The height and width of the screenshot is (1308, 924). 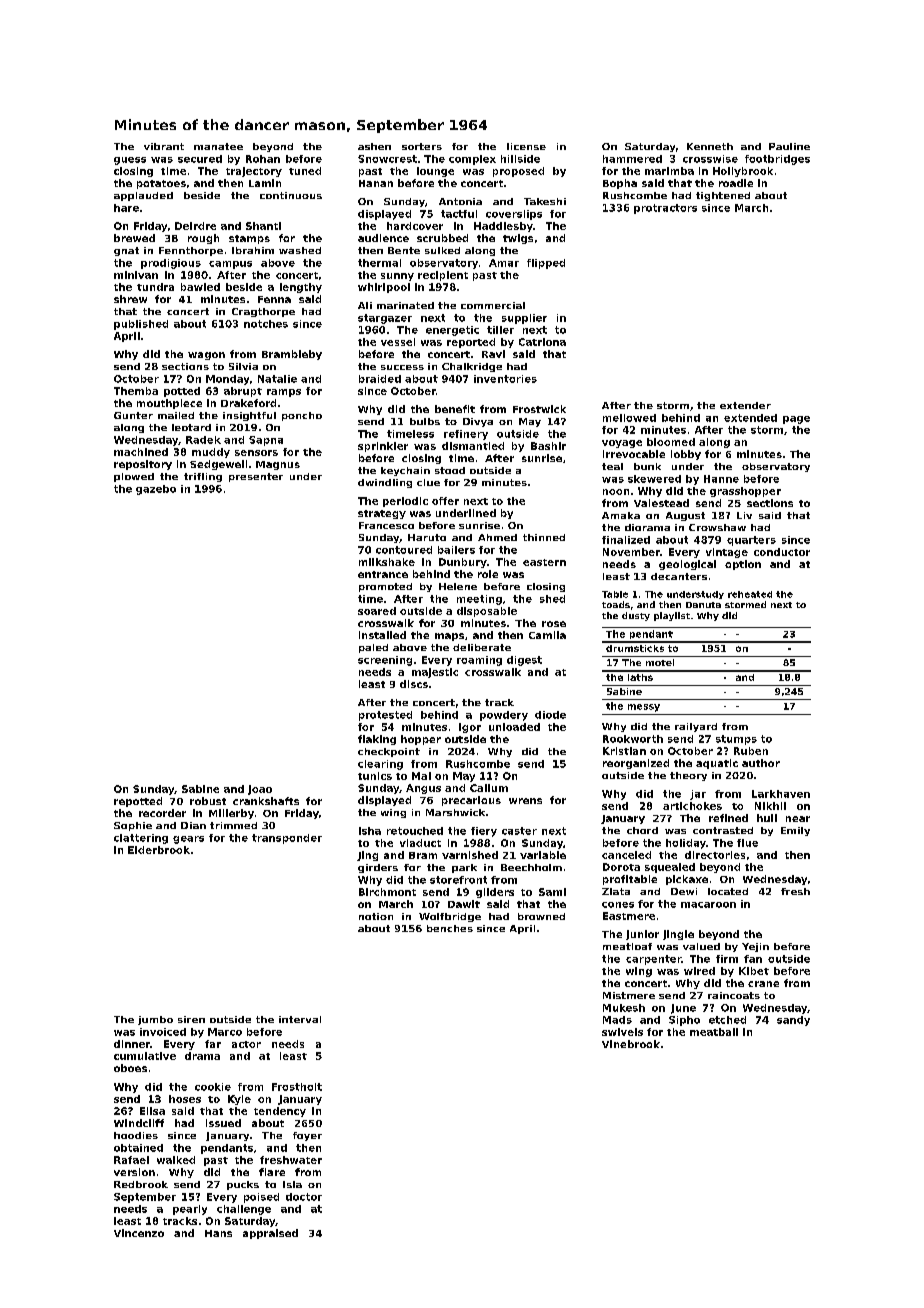 What do you see at coordinates (622, 1032) in the screenshot?
I see `swivels` at bounding box center [622, 1032].
